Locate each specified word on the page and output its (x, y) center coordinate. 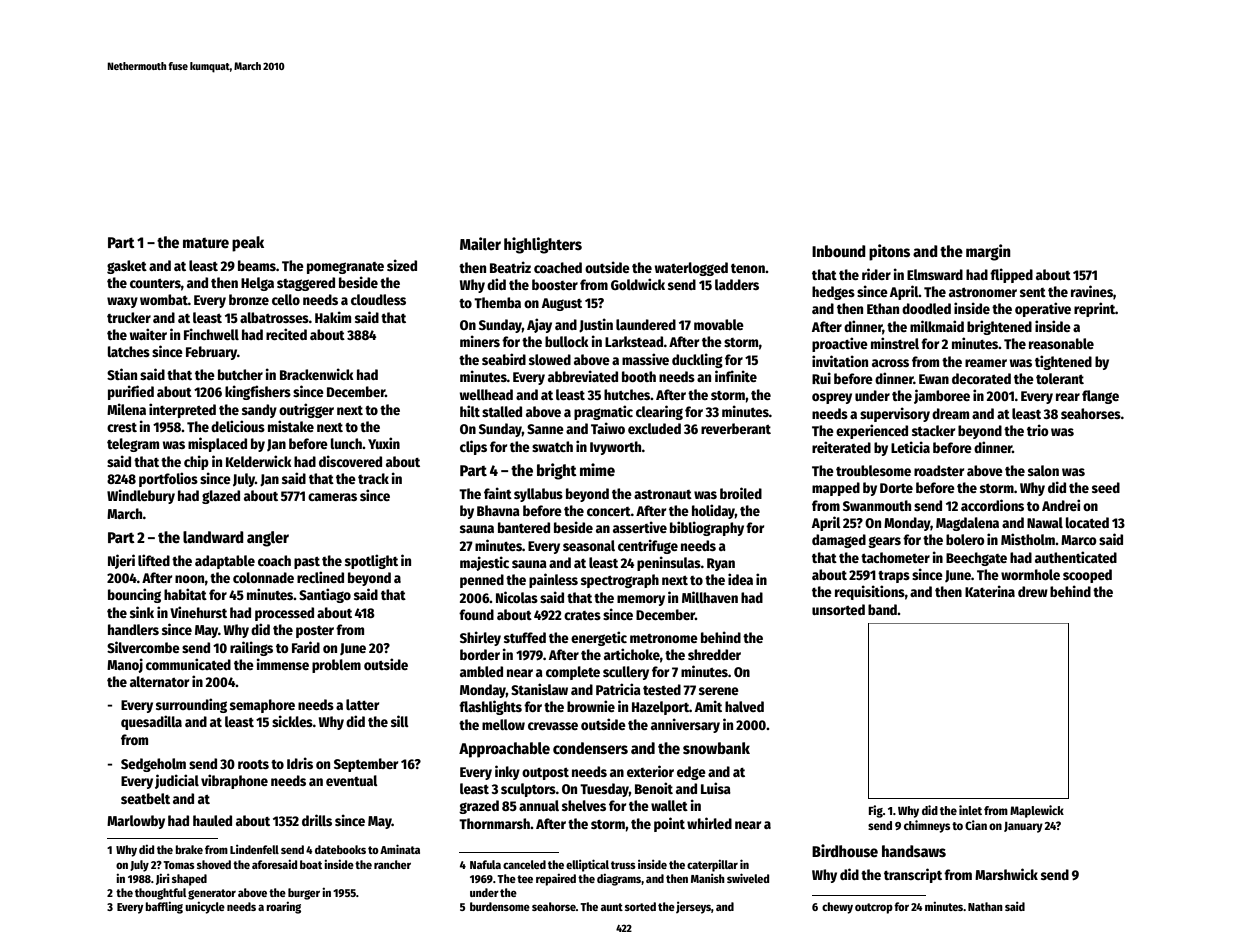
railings (251, 648)
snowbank (716, 748)
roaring (283, 908)
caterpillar (712, 866)
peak (248, 244)
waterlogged (691, 269)
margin (988, 252)
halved (744, 706)
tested (662, 689)
